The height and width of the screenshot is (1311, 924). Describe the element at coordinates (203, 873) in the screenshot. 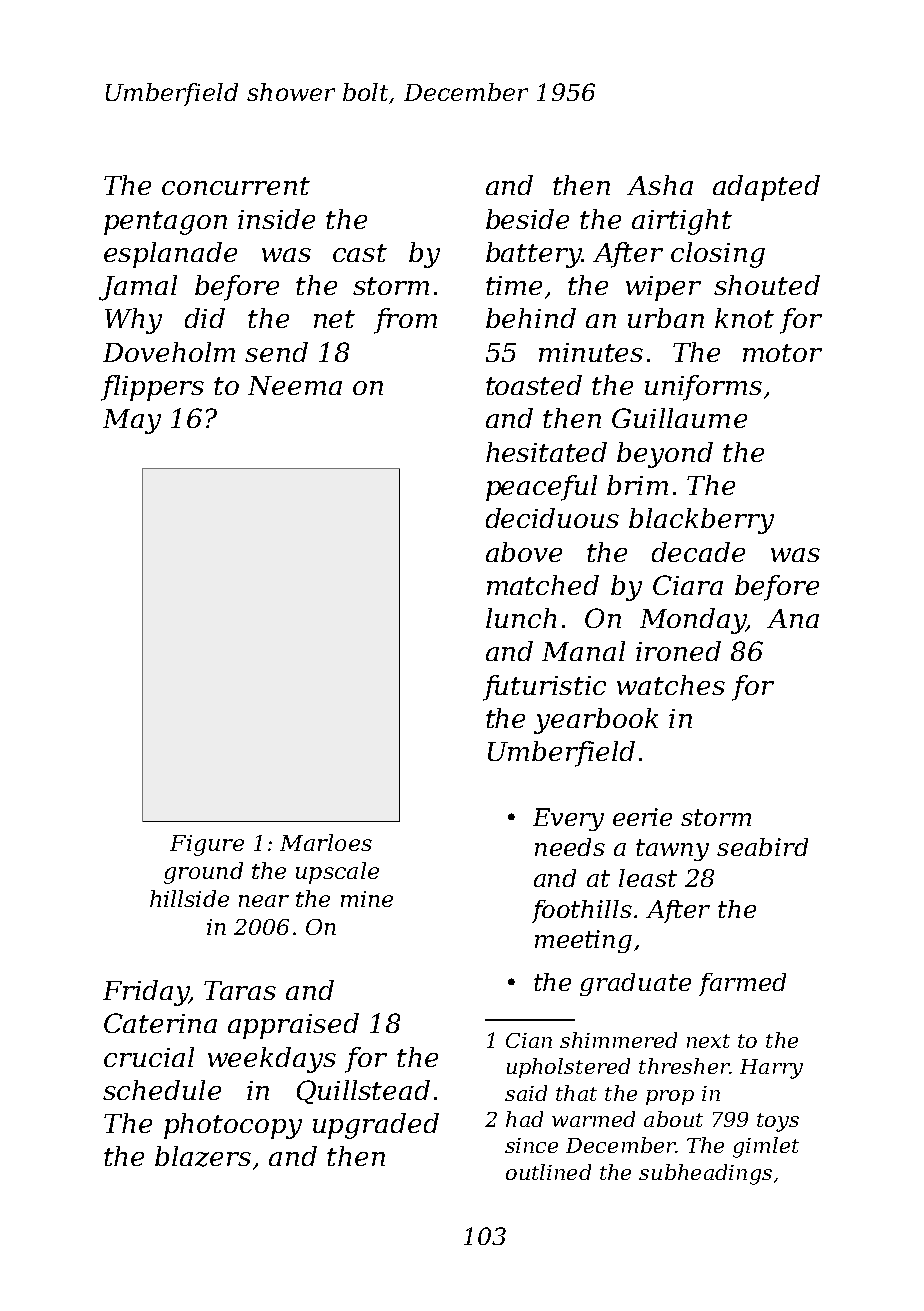

I see `ground` at that location.
